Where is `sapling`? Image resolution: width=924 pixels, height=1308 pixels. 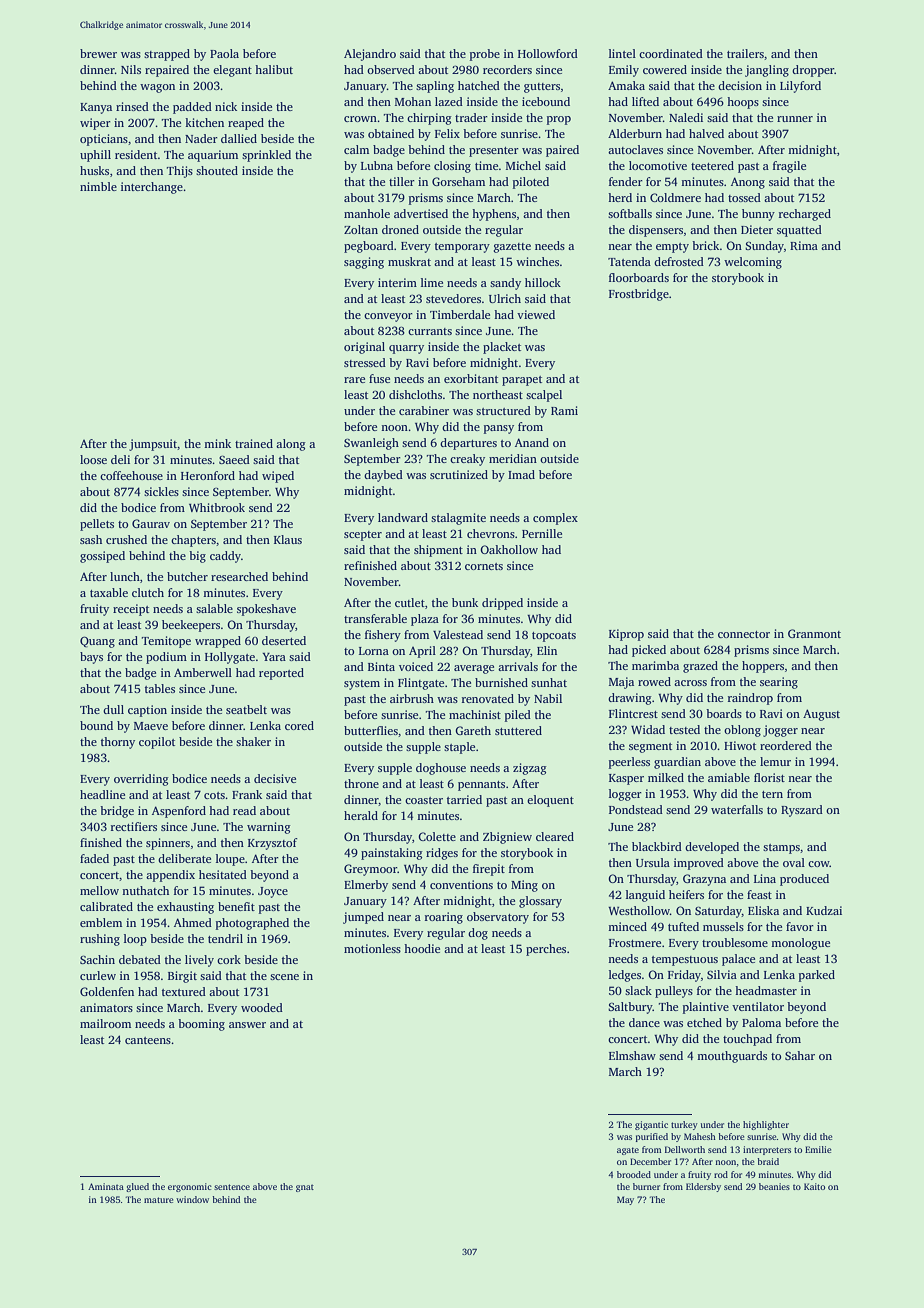 sapling is located at coordinates (435, 87).
